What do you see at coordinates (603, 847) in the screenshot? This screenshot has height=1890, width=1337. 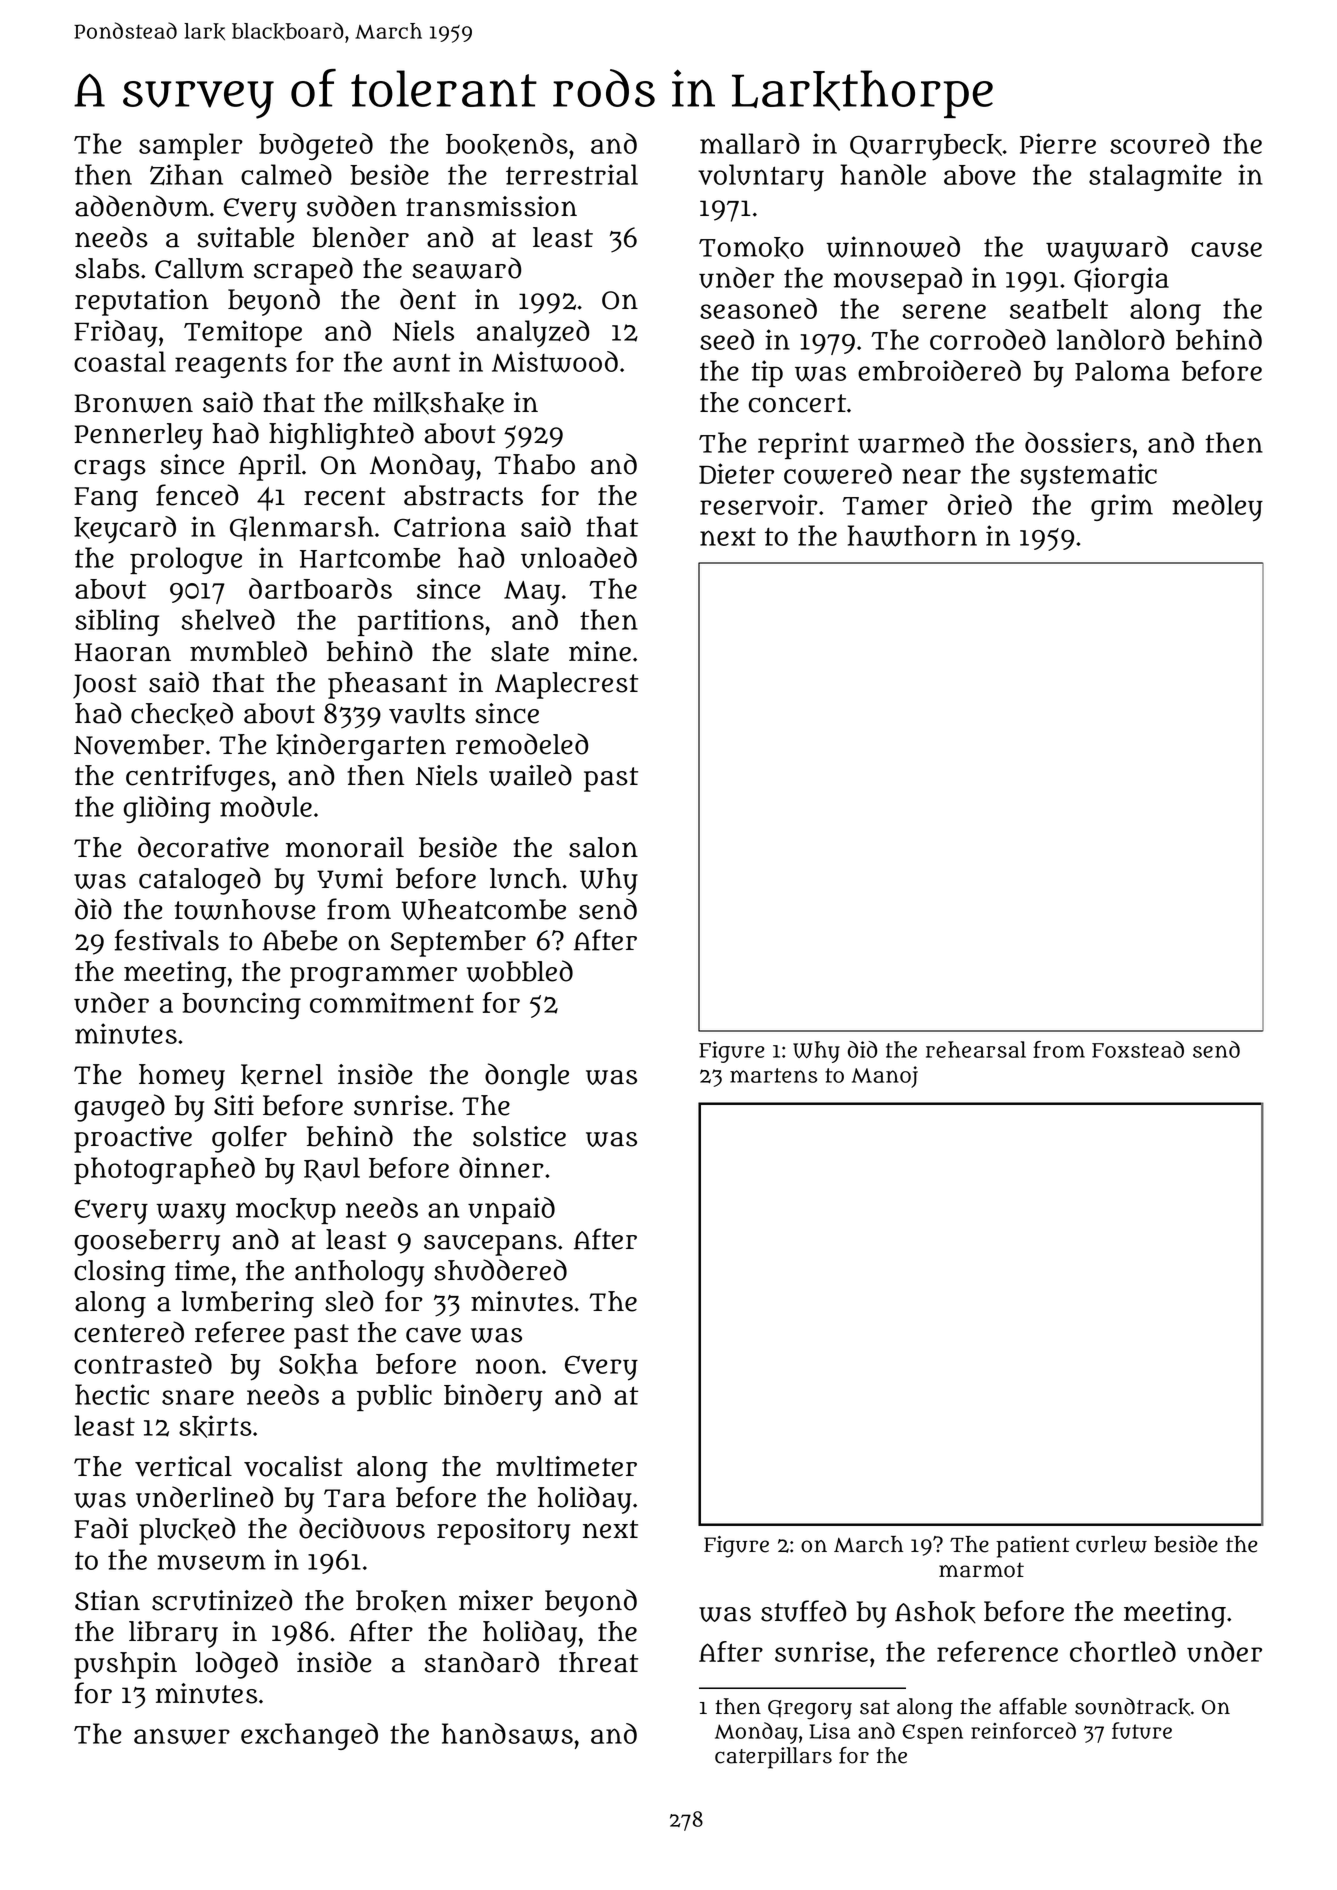 I see `salon` at bounding box center [603, 847].
